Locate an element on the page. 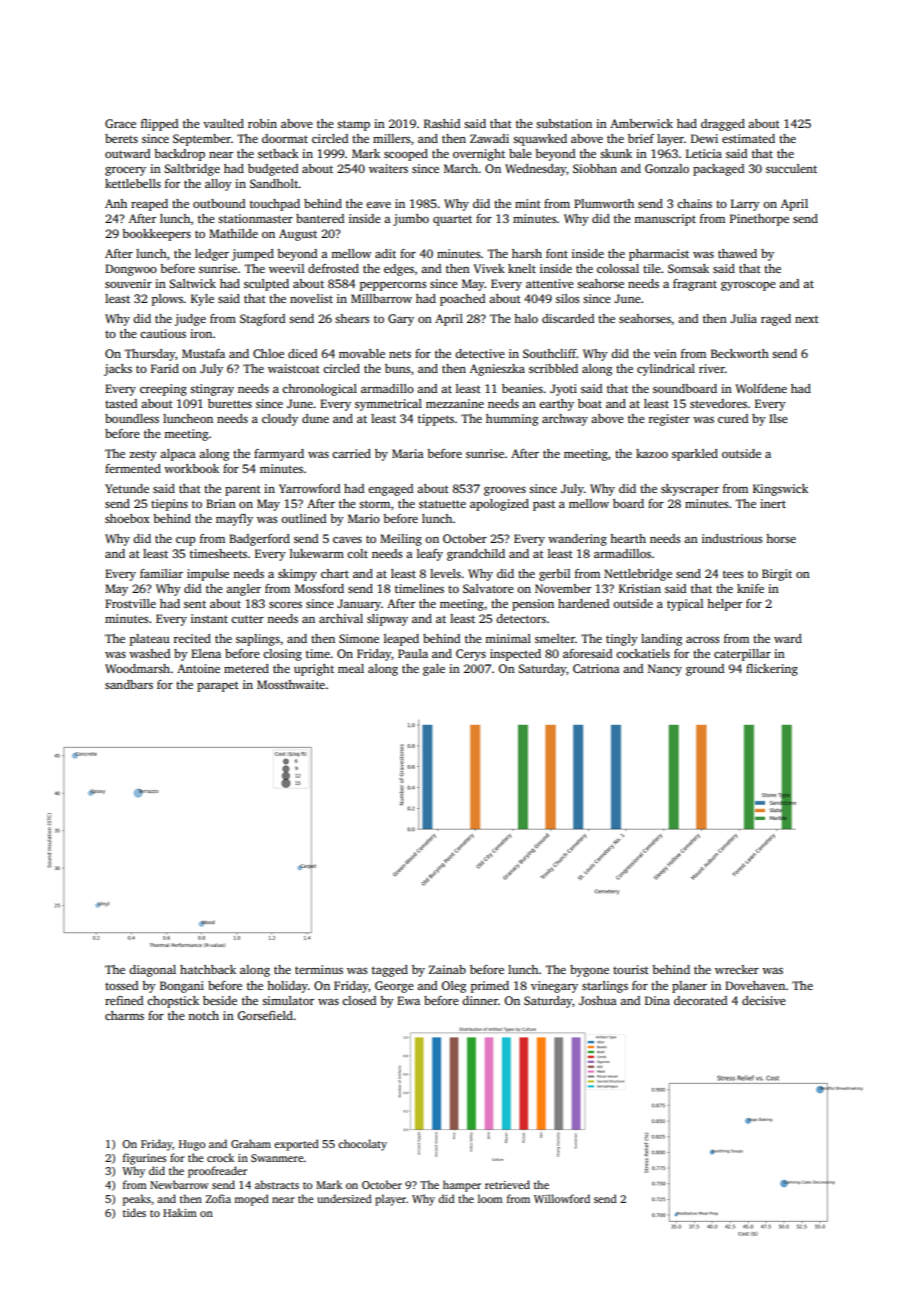 The height and width of the image is (1308, 924). simulator is located at coordinates (288, 1000).
